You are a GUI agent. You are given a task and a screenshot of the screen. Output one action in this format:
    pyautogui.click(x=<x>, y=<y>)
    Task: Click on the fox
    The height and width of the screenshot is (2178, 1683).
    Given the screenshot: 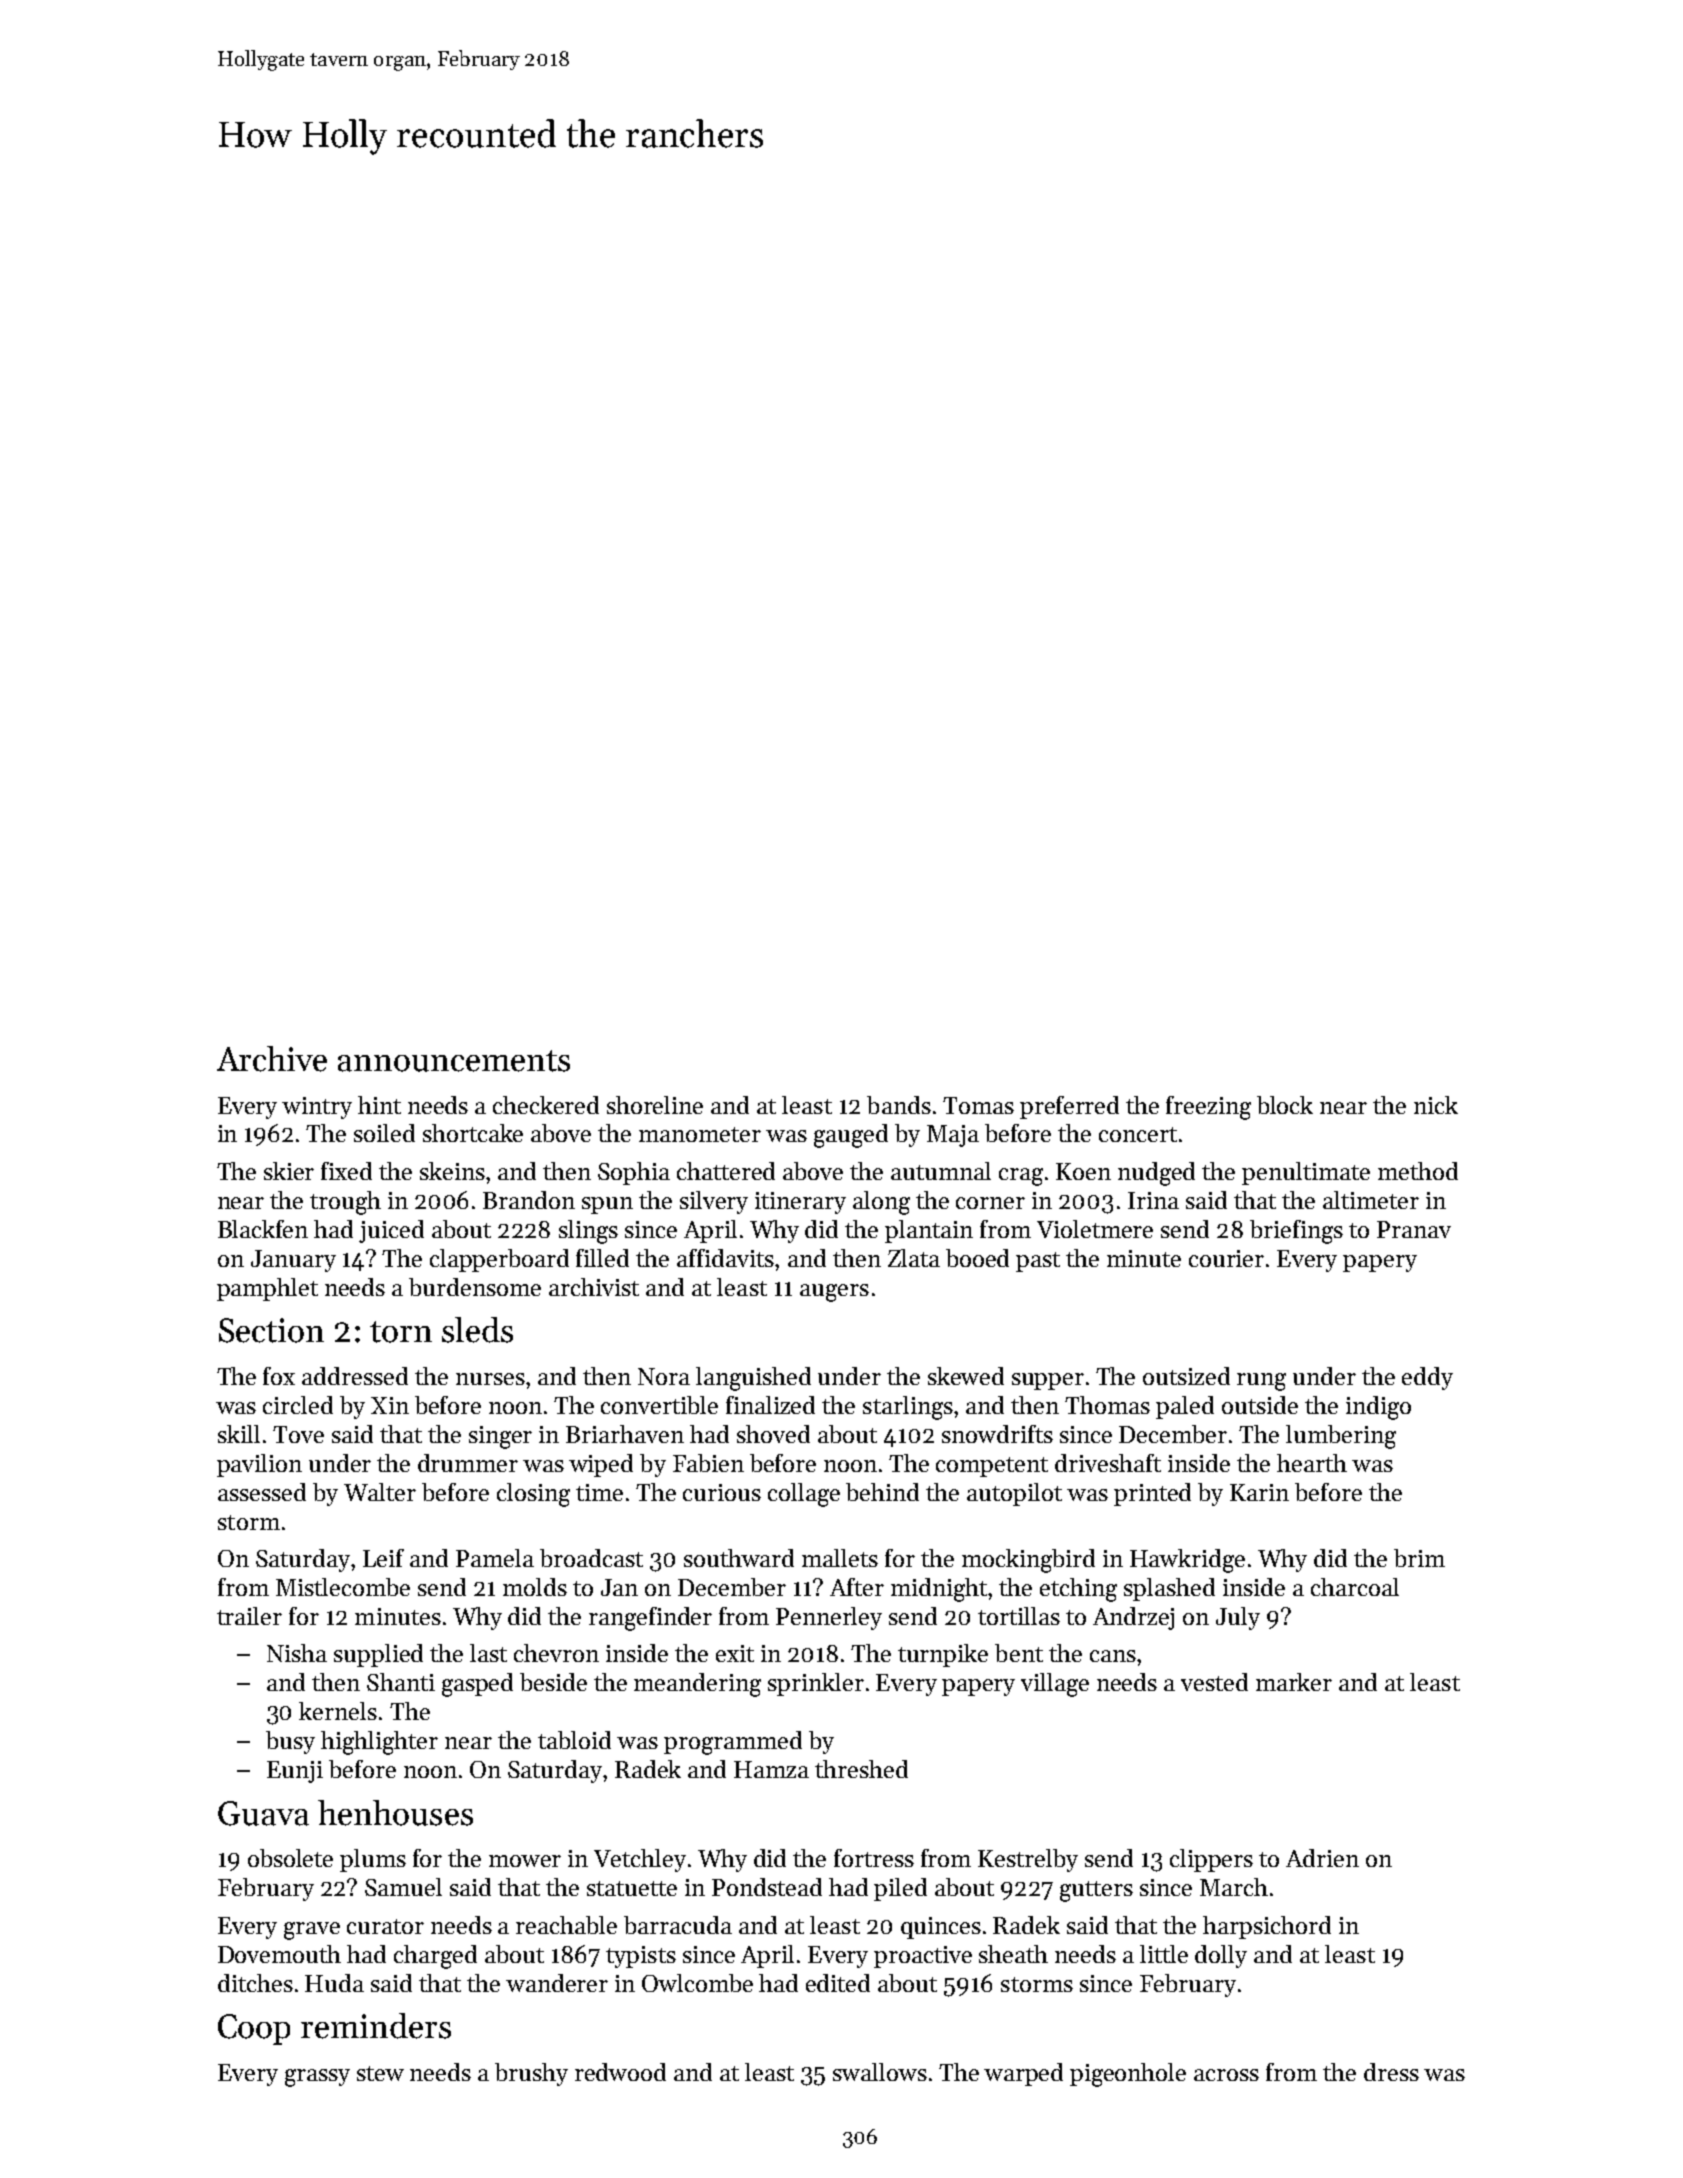 What is the action you would take?
    pyautogui.click(x=279, y=1376)
